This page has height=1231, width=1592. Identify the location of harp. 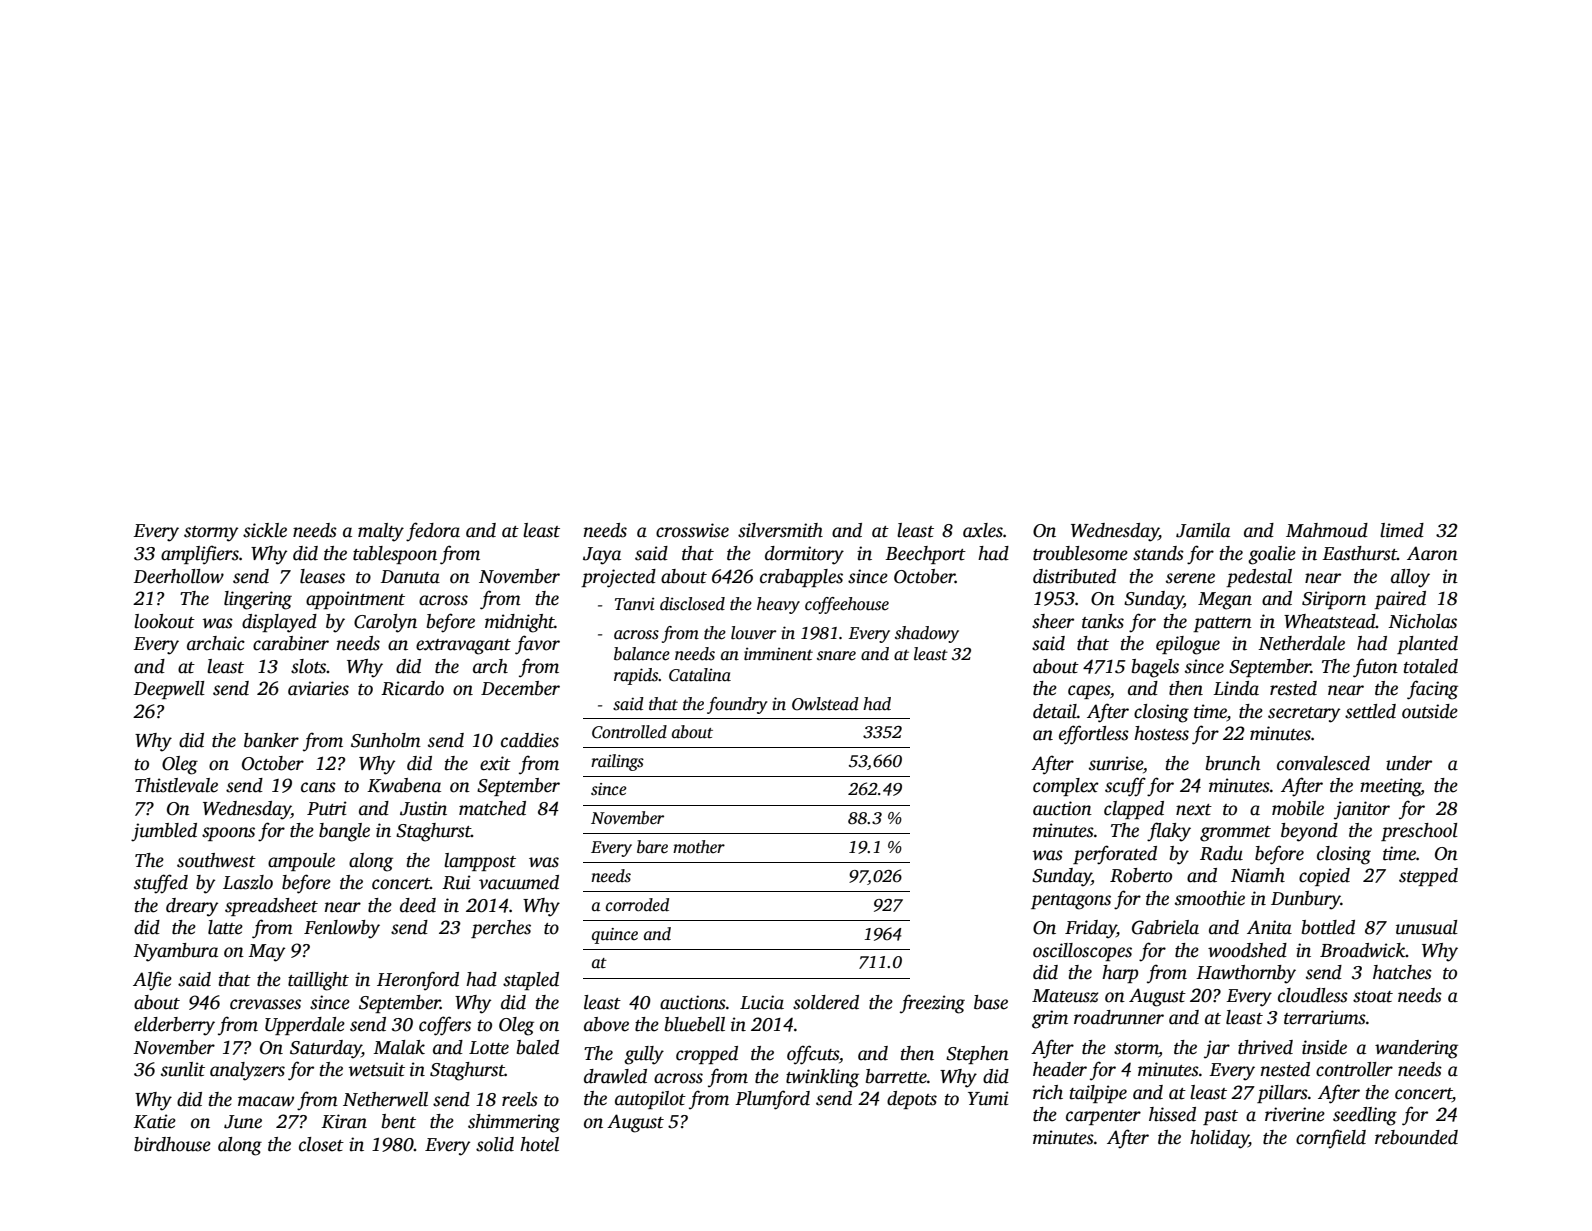
(1120, 974).
